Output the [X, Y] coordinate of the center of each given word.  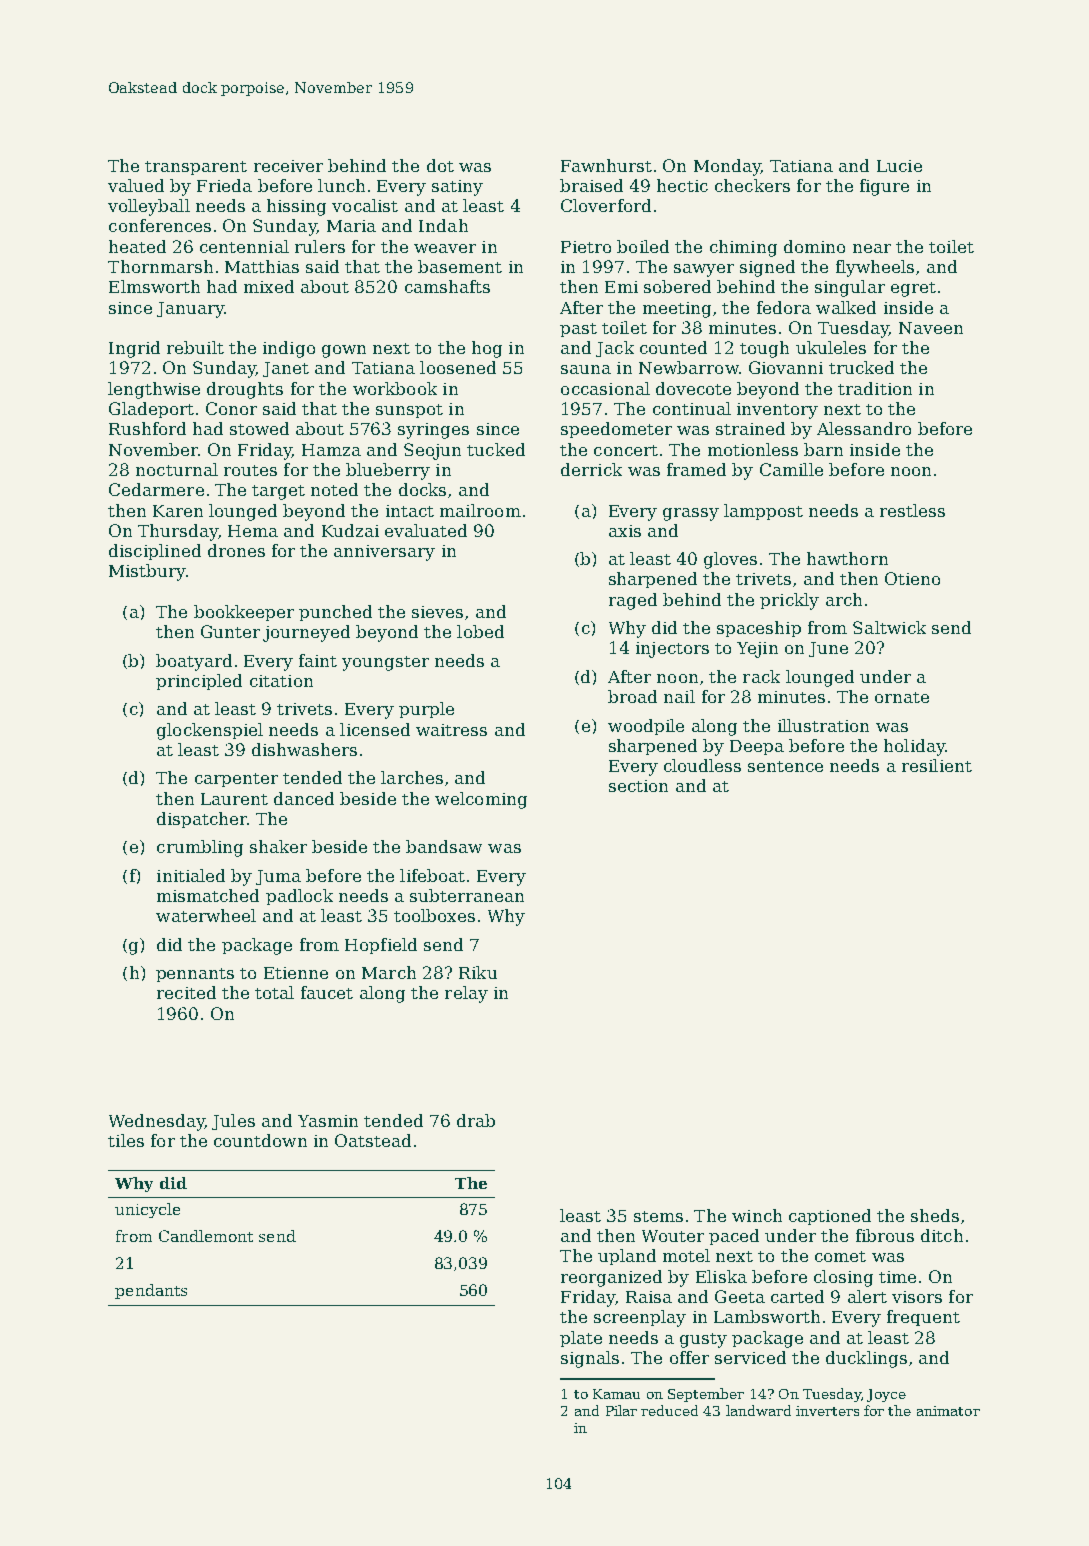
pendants [151, 1291]
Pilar [621, 1410]
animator [948, 1411]
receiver [288, 166]
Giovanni [786, 367]
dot [440, 165]
